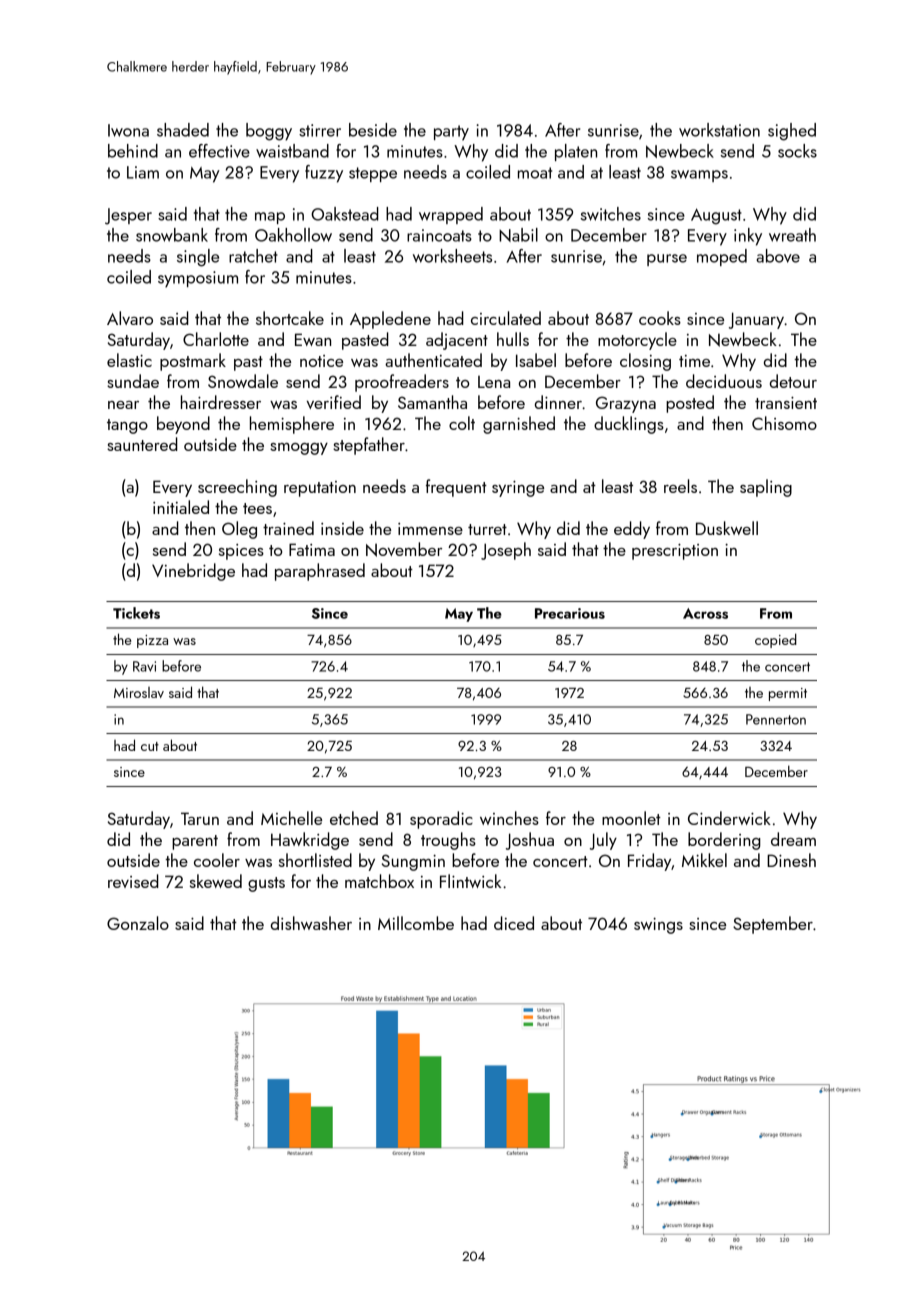 This image has height=1308, width=924. What do you see at coordinates (130, 318) in the image?
I see `Alvaro` at bounding box center [130, 318].
